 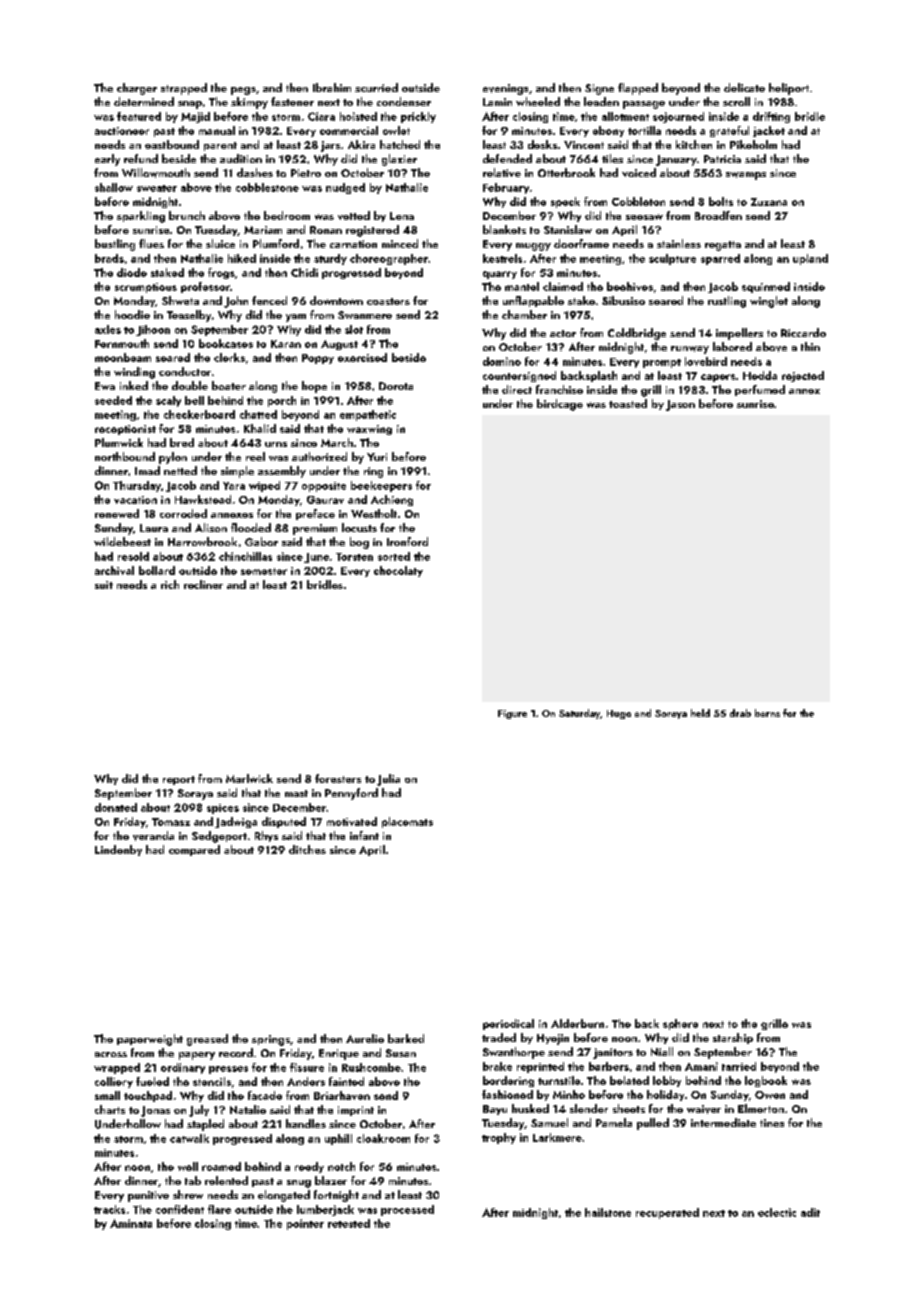 What do you see at coordinates (729, 131) in the image?
I see `grateful` at bounding box center [729, 131].
